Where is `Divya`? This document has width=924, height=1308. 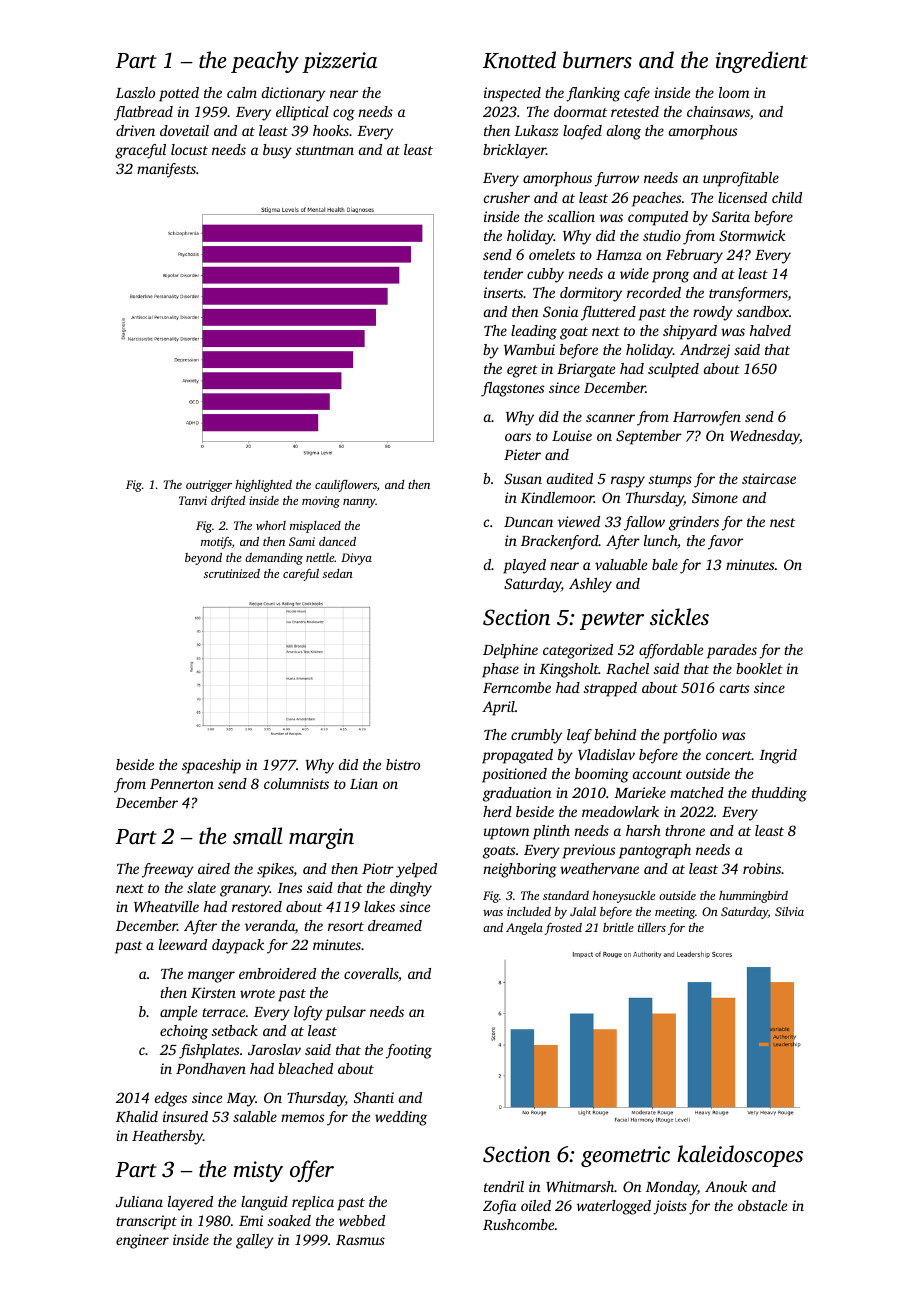 Divya is located at coordinates (356, 559).
